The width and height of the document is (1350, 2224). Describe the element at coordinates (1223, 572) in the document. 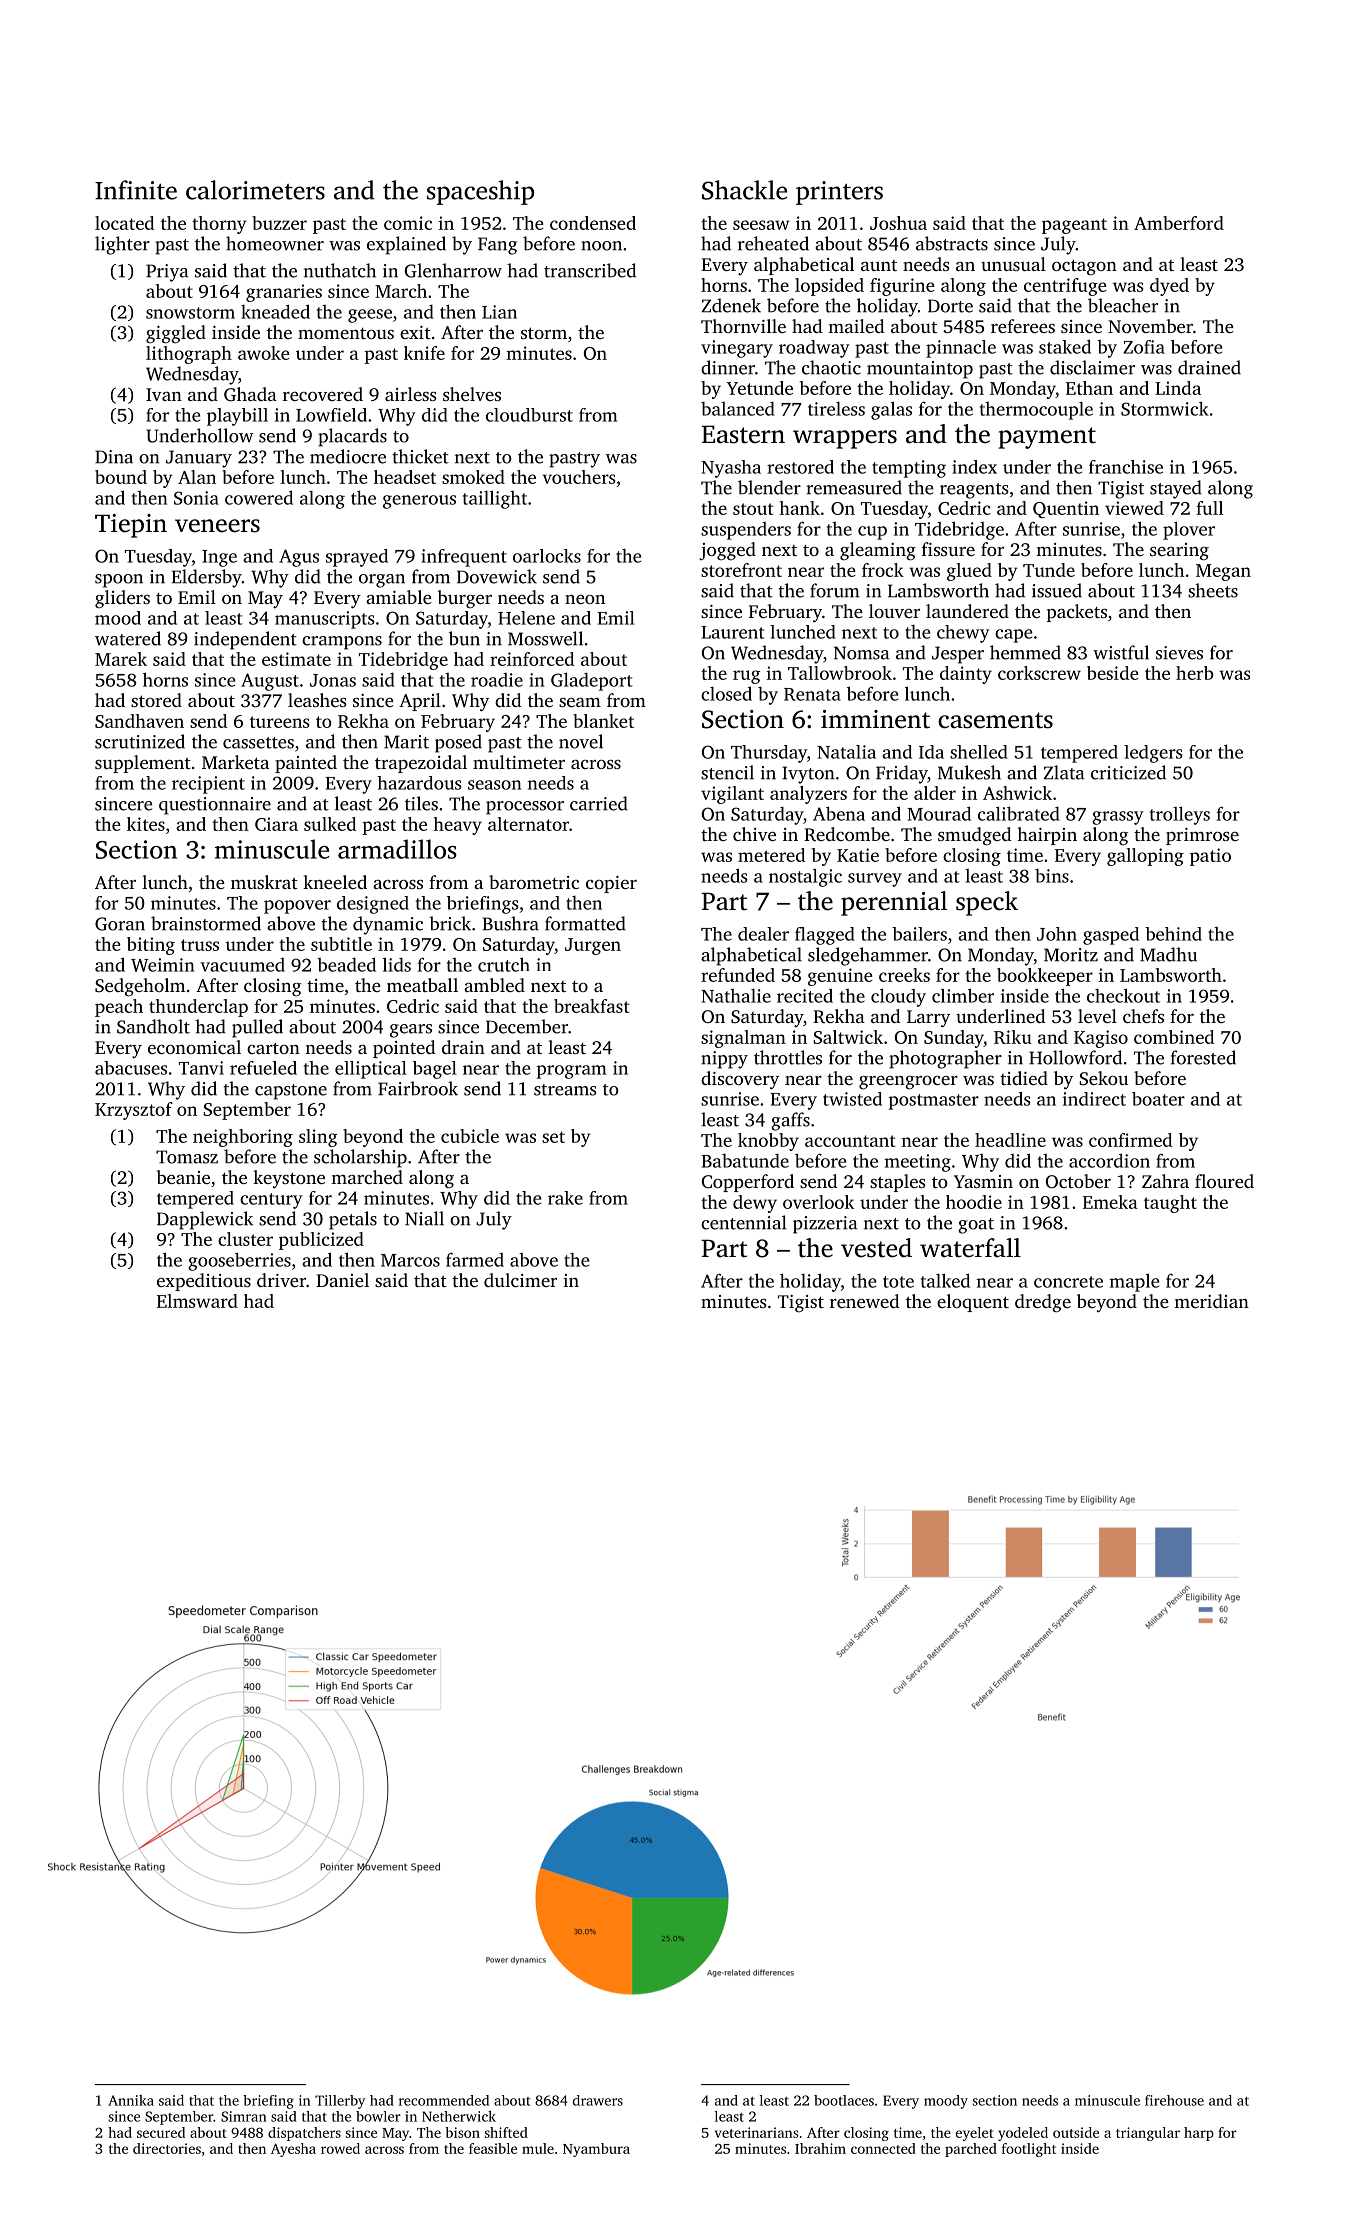

I see `Megan` at that location.
